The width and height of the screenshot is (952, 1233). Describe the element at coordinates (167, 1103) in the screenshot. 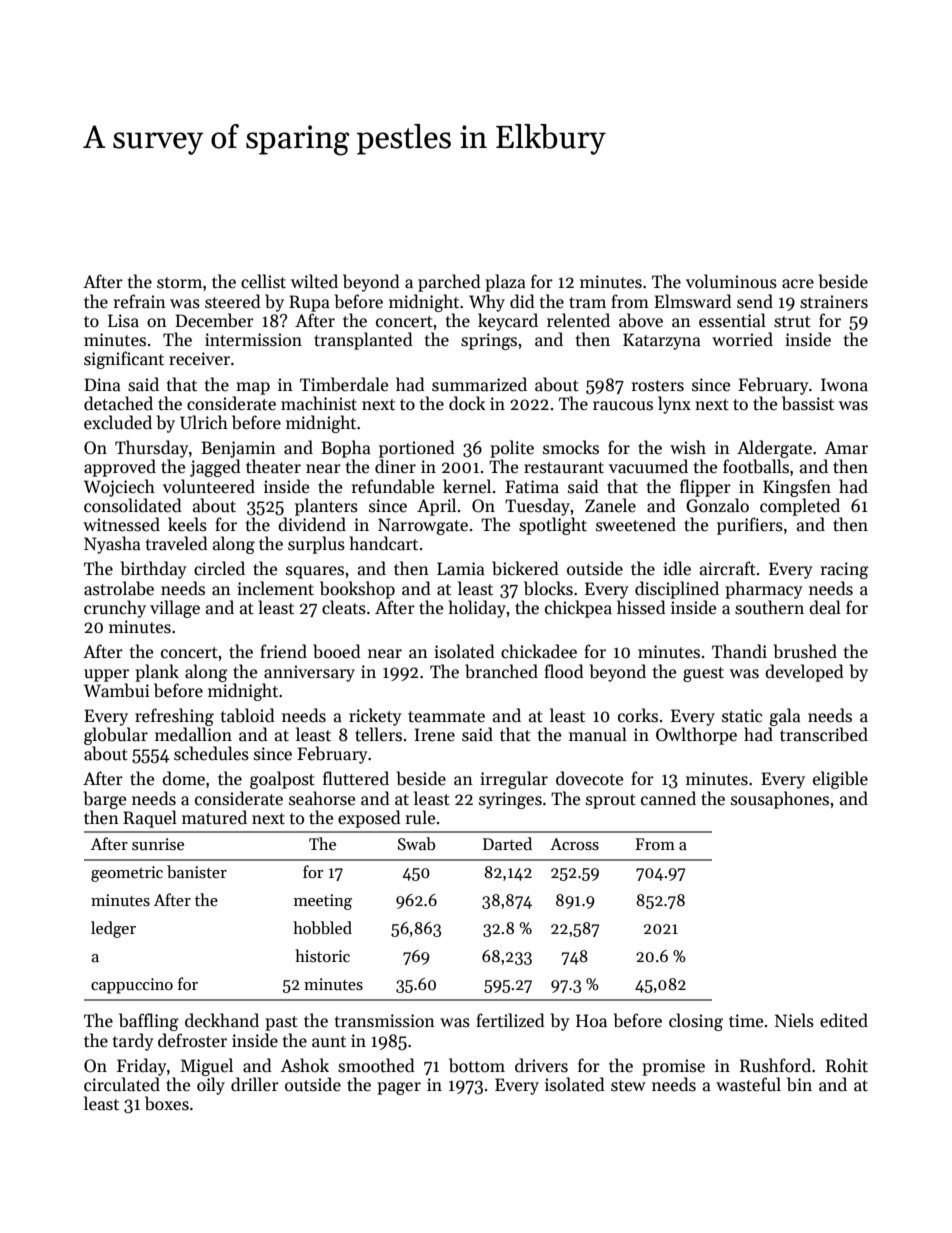

I see `boxes` at that location.
